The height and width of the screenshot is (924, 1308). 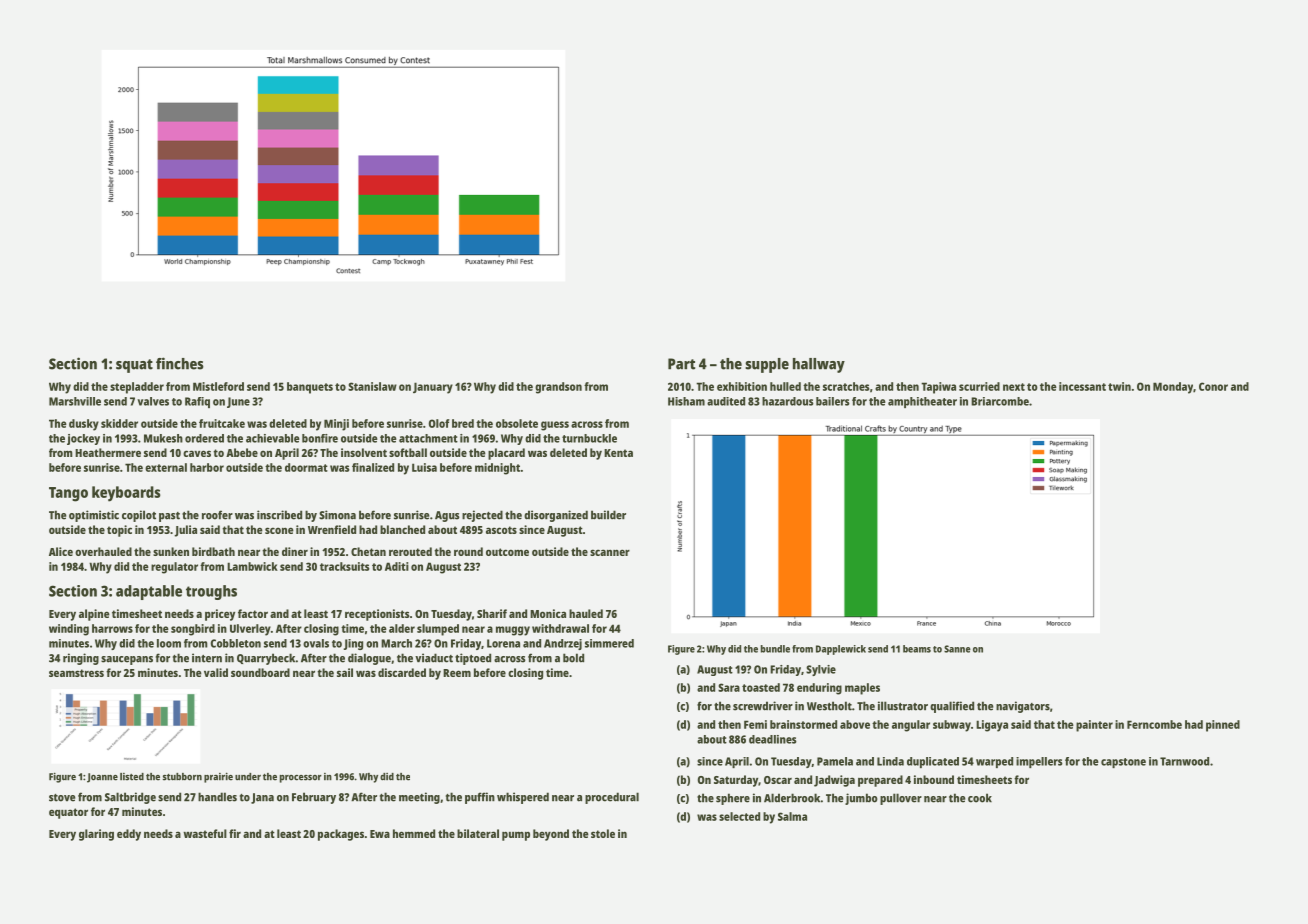 I want to click on sail, so click(x=345, y=672).
